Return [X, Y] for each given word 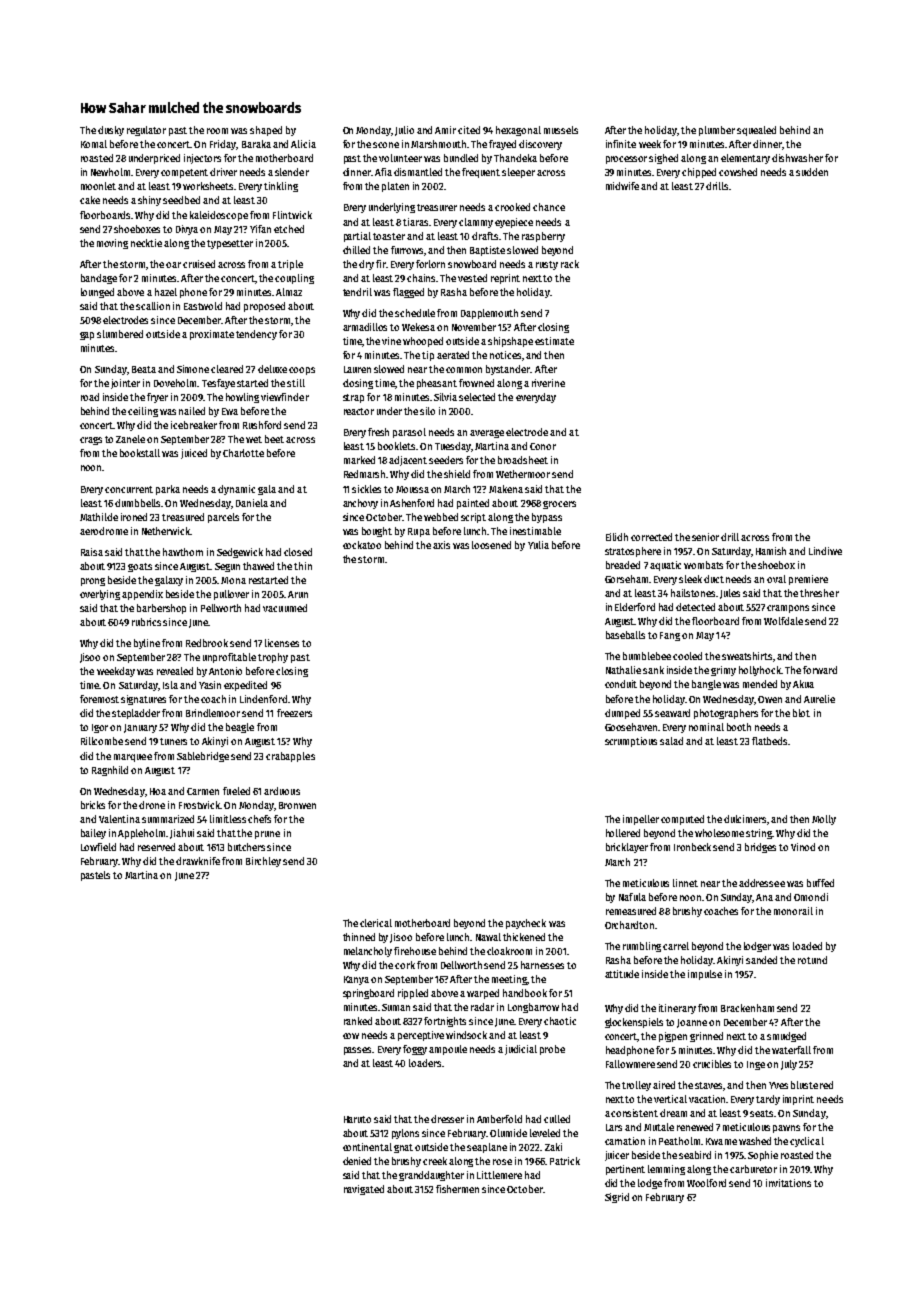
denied [357, 1161]
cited [469, 130]
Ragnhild [110, 771]
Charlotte [243, 453]
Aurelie [819, 699]
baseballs [625, 635]
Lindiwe [825, 551]
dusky [111, 131]
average [487, 434]
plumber [717, 131]
